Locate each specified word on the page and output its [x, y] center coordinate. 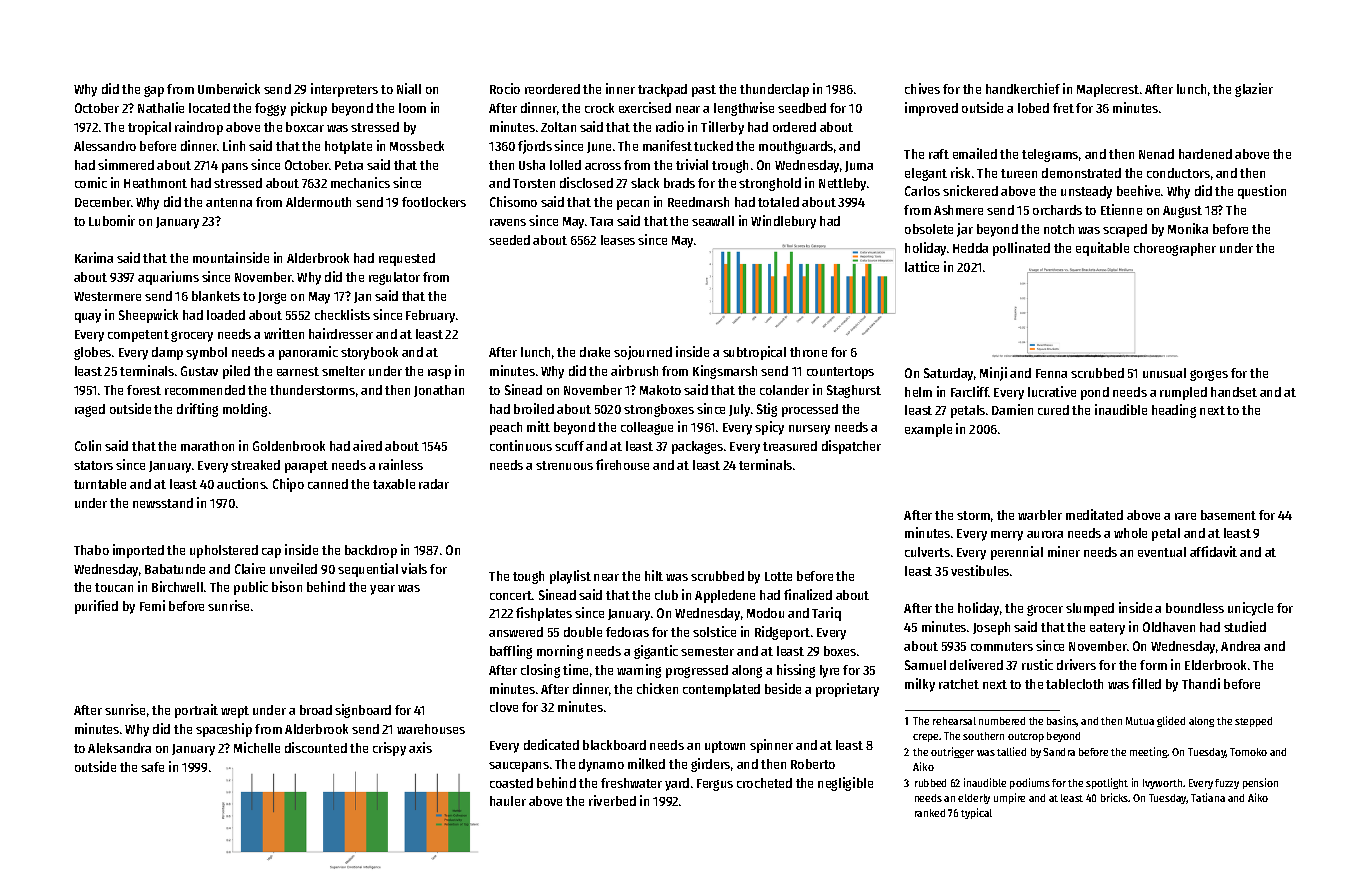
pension [1260, 783]
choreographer [1175, 249]
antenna [229, 202]
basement [1228, 515]
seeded [509, 240]
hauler [508, 801]
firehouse [622, 464]
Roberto [813, 764]
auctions [241, 483]
